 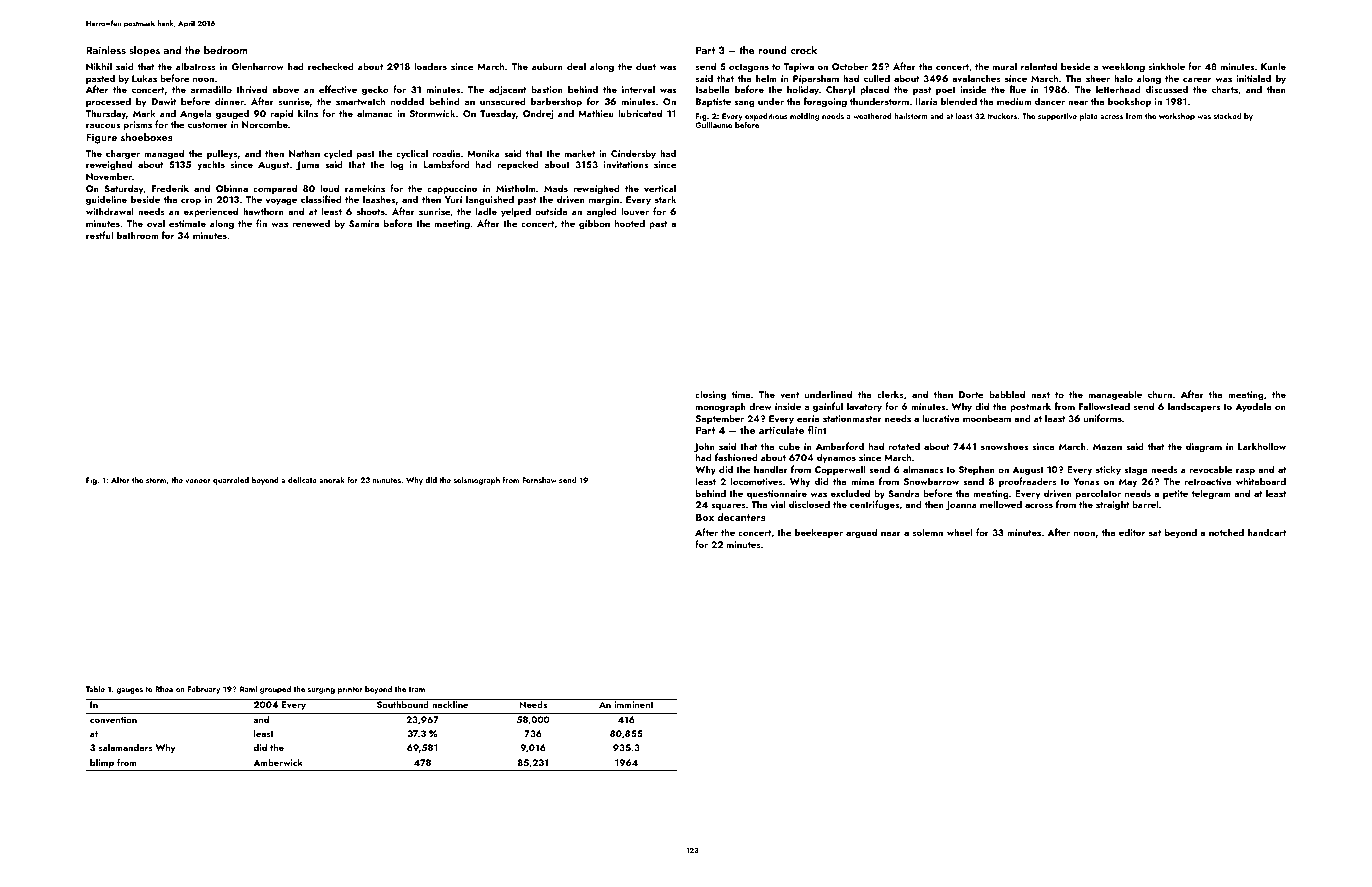 I want to click on November, so click(x=109, y=176).
